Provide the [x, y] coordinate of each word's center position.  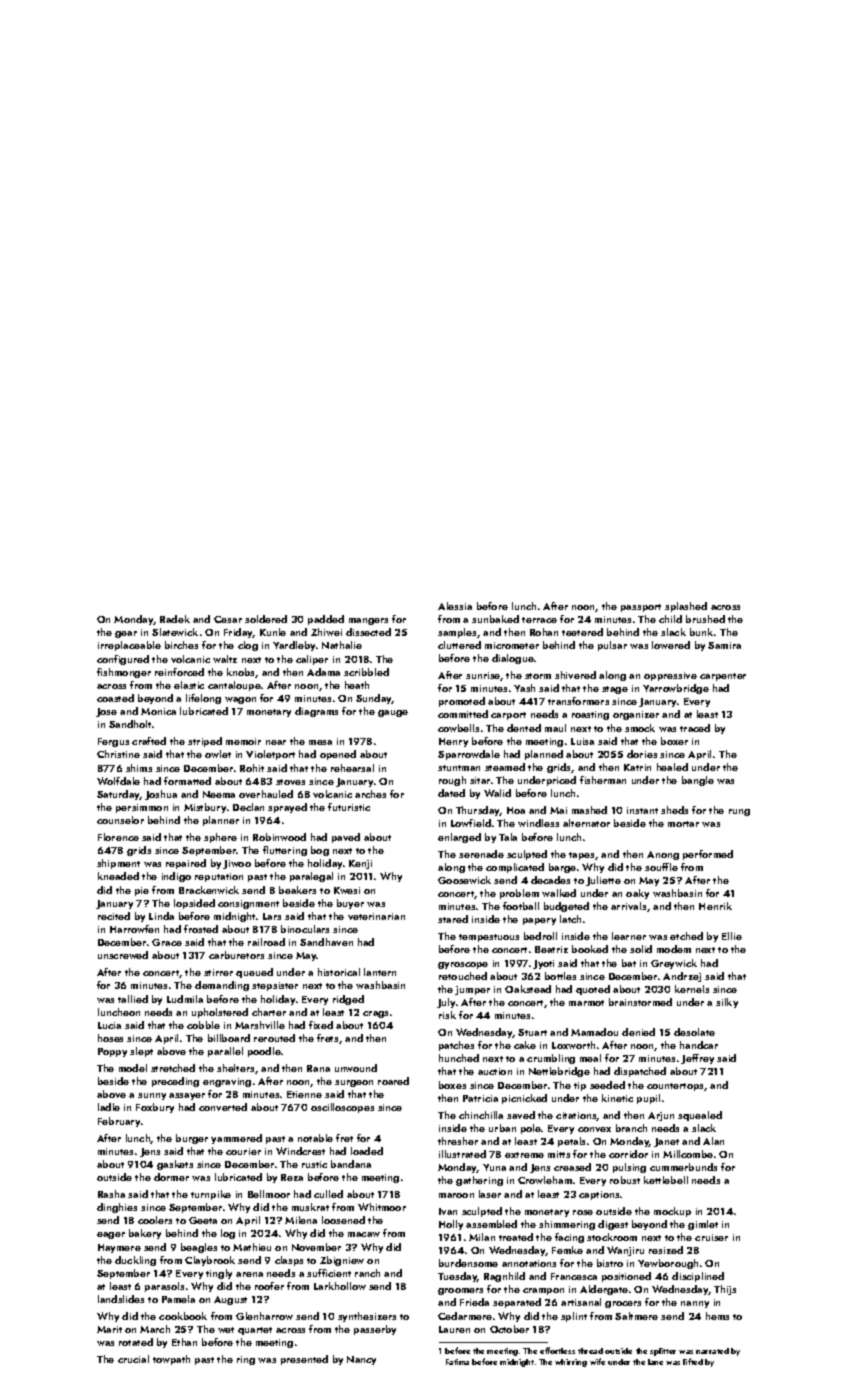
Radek [175, 619]
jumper [472, 990]
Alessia [455, 606]
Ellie [732, 936]
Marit [109, 1329]
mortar [683, 824]
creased [572, 1167]
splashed [686, 607]
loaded [367, 1151]
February [119, 1122]
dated [451, 793]
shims [139, 768]
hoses [110, 1038]
